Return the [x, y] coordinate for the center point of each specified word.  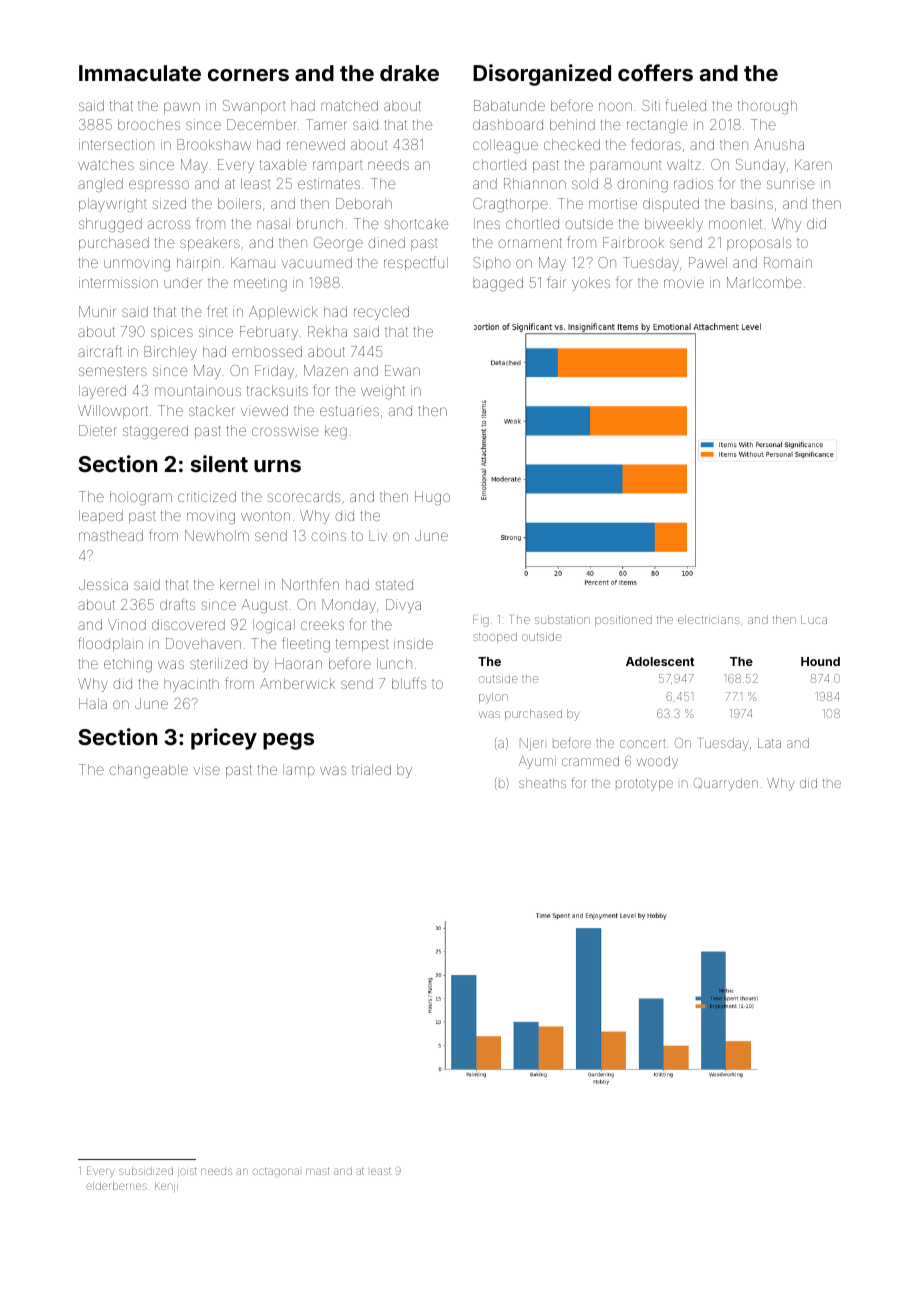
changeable [148, 771]
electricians [709, 619]
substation [562, 619]
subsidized [146, 1171]
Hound [820, 661]
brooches [149, 124]
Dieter [98, 430]
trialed [371, 769]
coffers [655, 72]
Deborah [364, 203]
